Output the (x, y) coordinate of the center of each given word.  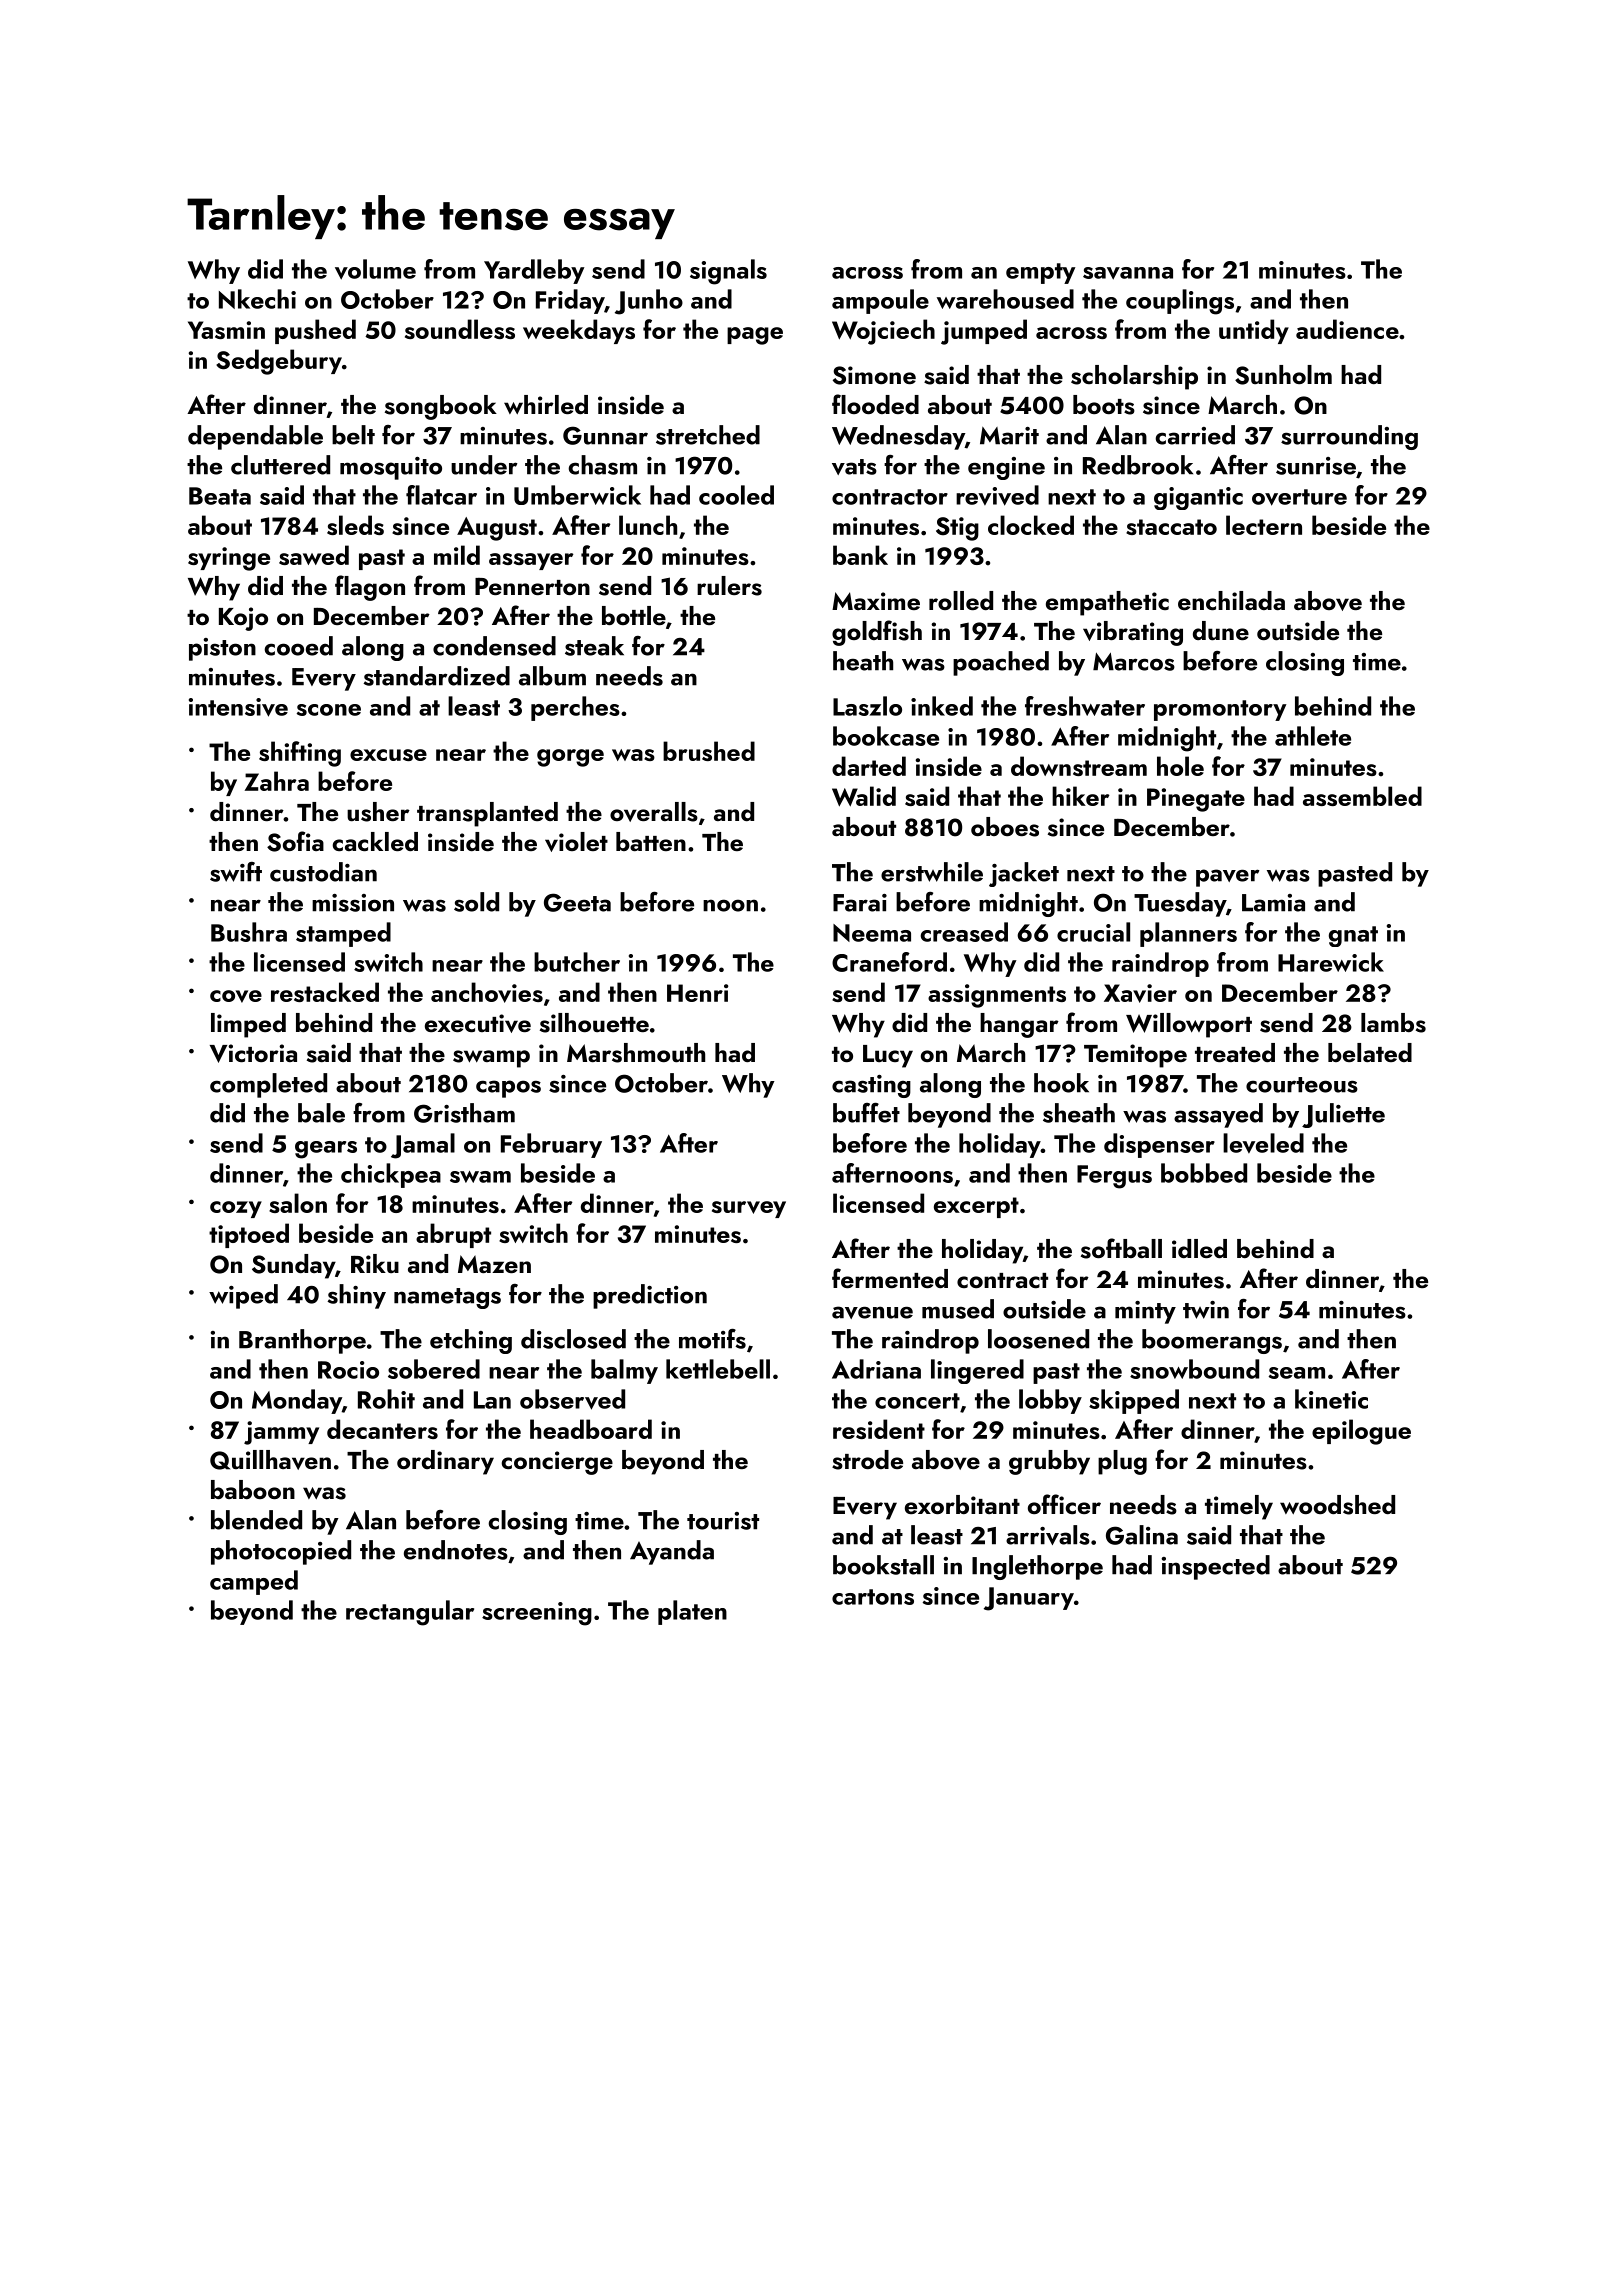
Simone (874, 375)
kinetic (1331, 1399)
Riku (375, 1264)
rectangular (410, 1613)
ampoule (880, 301)
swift (236, 872)
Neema (872, 933)
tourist (723, 1521)
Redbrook (1138, 465)
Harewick (1331, 962)
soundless (460, 329)
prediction (650, 1296)
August (497, 529)
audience (1347, 329)
